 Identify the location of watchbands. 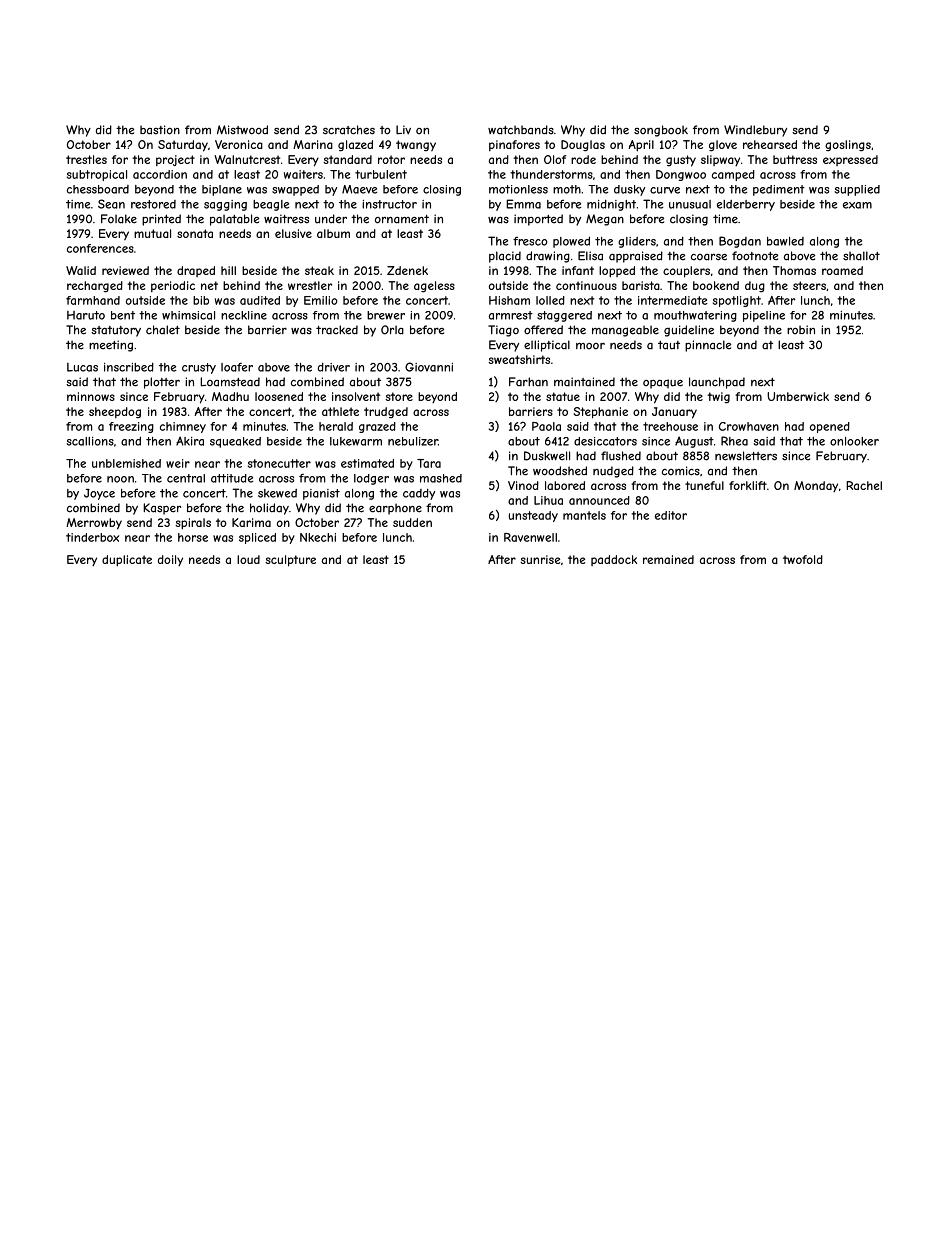
(521, 130).
